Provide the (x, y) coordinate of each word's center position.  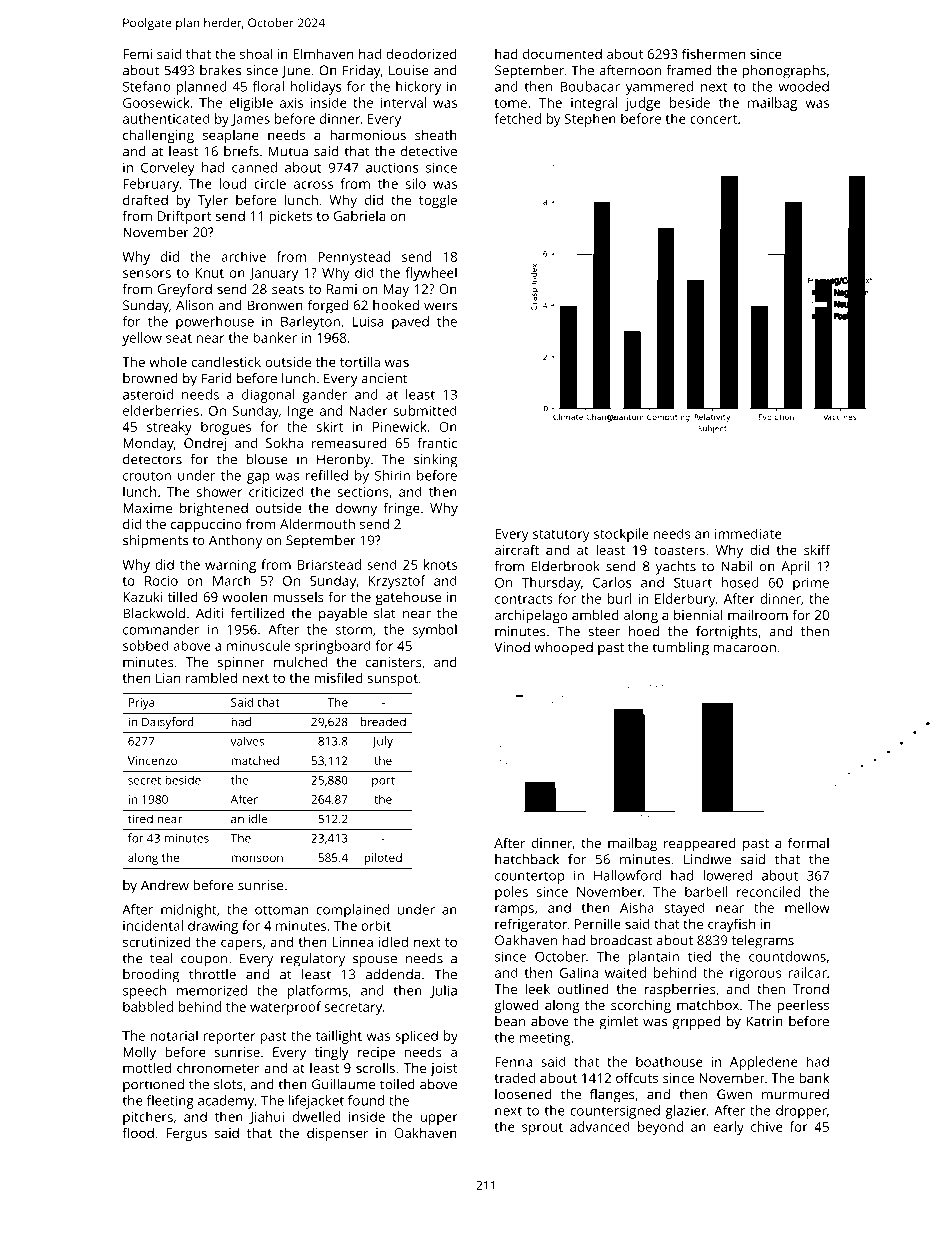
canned (254, 167)
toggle (438, 201)
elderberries (161, 410)
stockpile (621, 535)
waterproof (285, 1008)
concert (713, 119)
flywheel (431, 274)
